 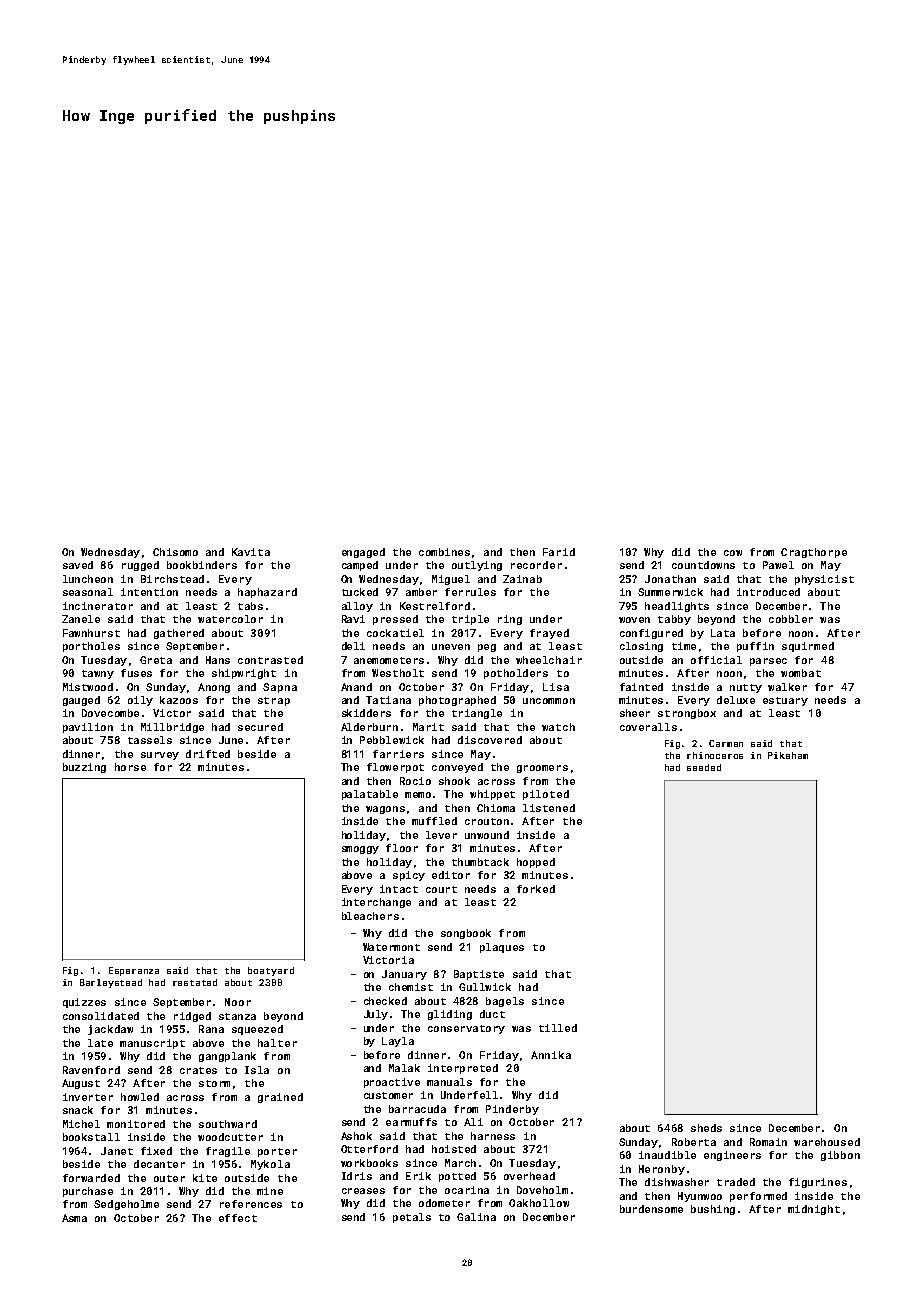 I want to click on cow, so click(x=733, y=553).
